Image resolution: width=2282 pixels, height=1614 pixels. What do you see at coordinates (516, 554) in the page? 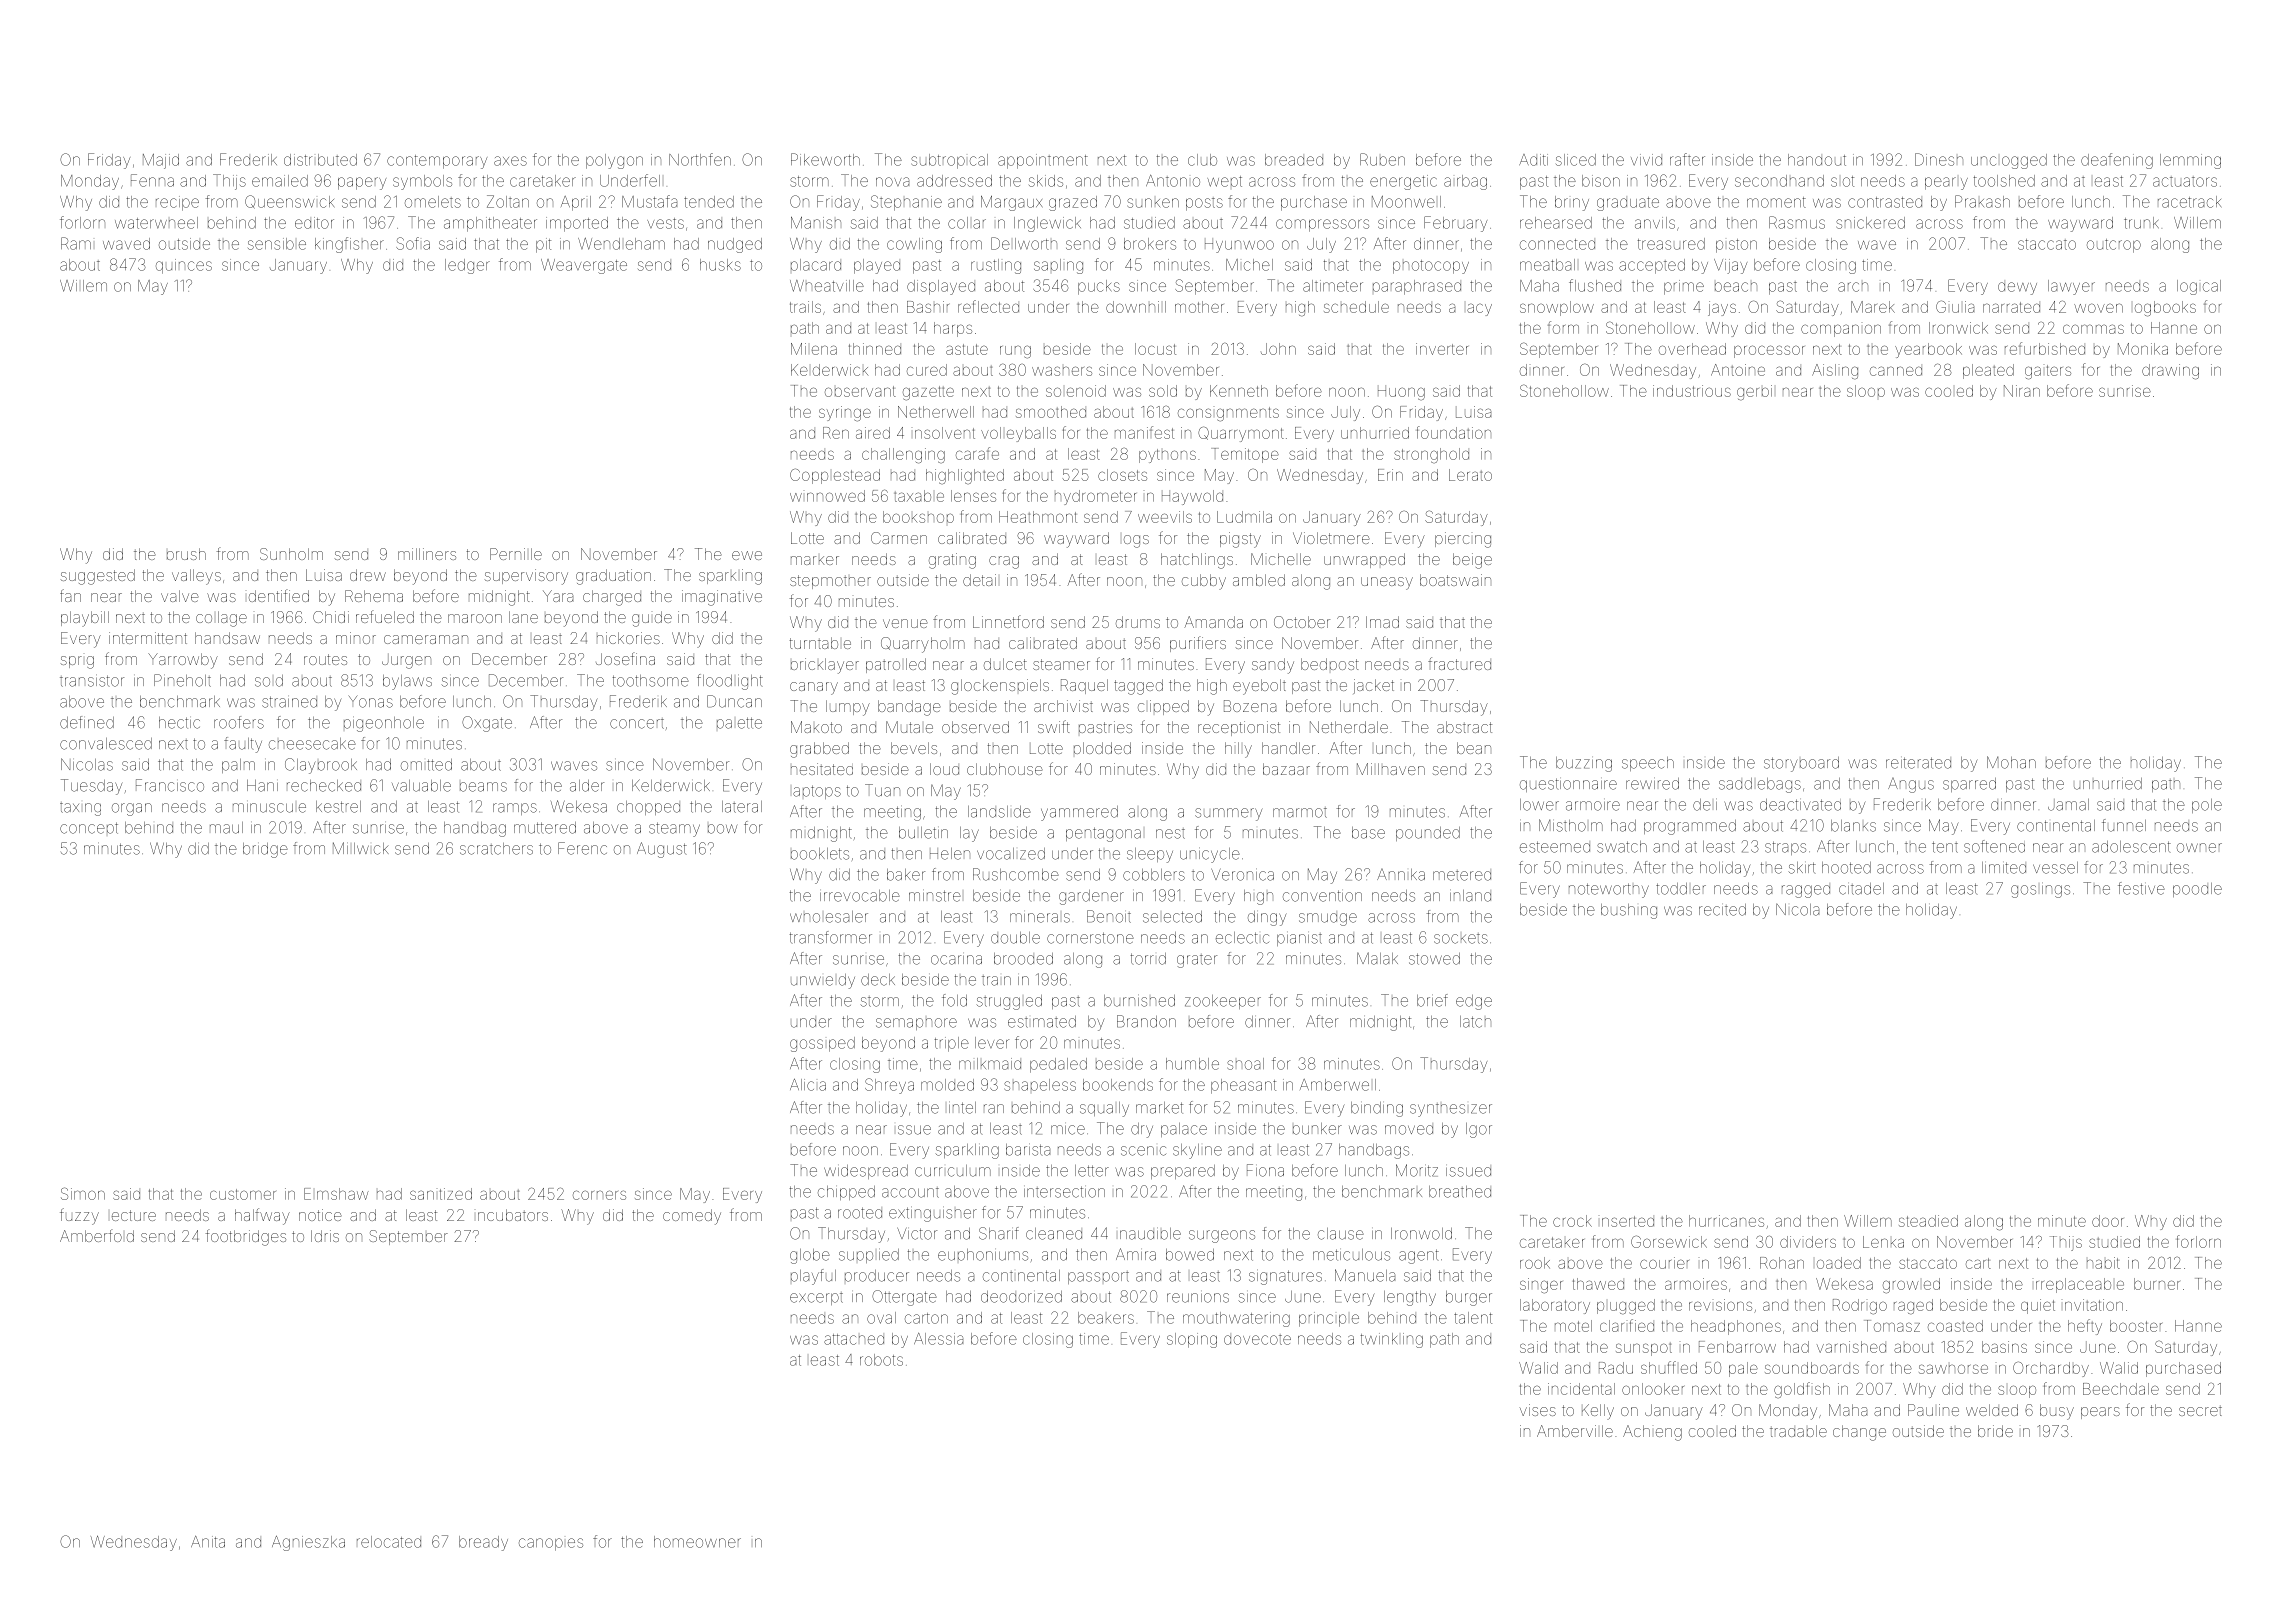
I see `Pernille` at bounding box center [516, 554].
